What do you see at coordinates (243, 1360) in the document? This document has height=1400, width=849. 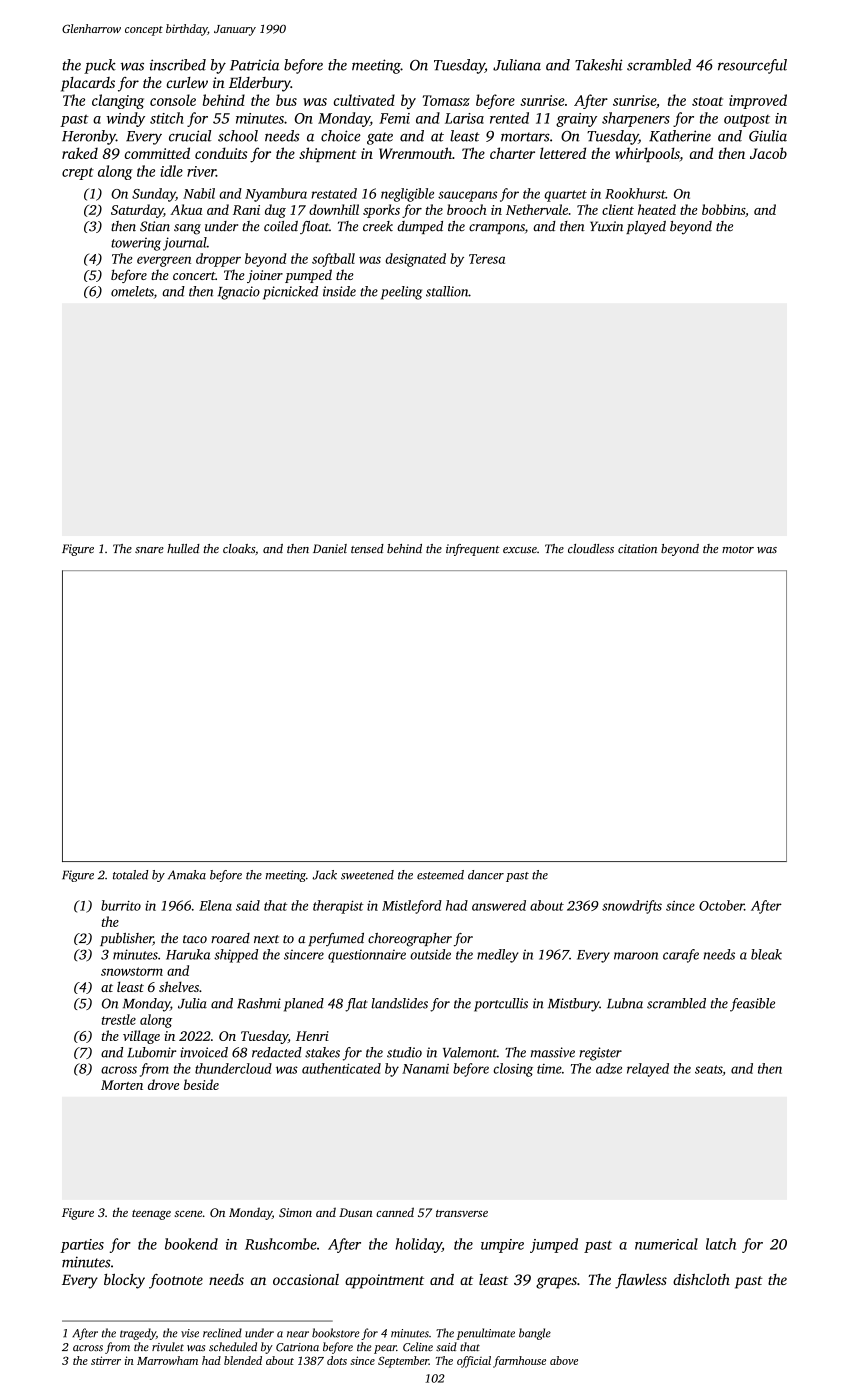 I see `blended` at bounding box center [243, 1360].
